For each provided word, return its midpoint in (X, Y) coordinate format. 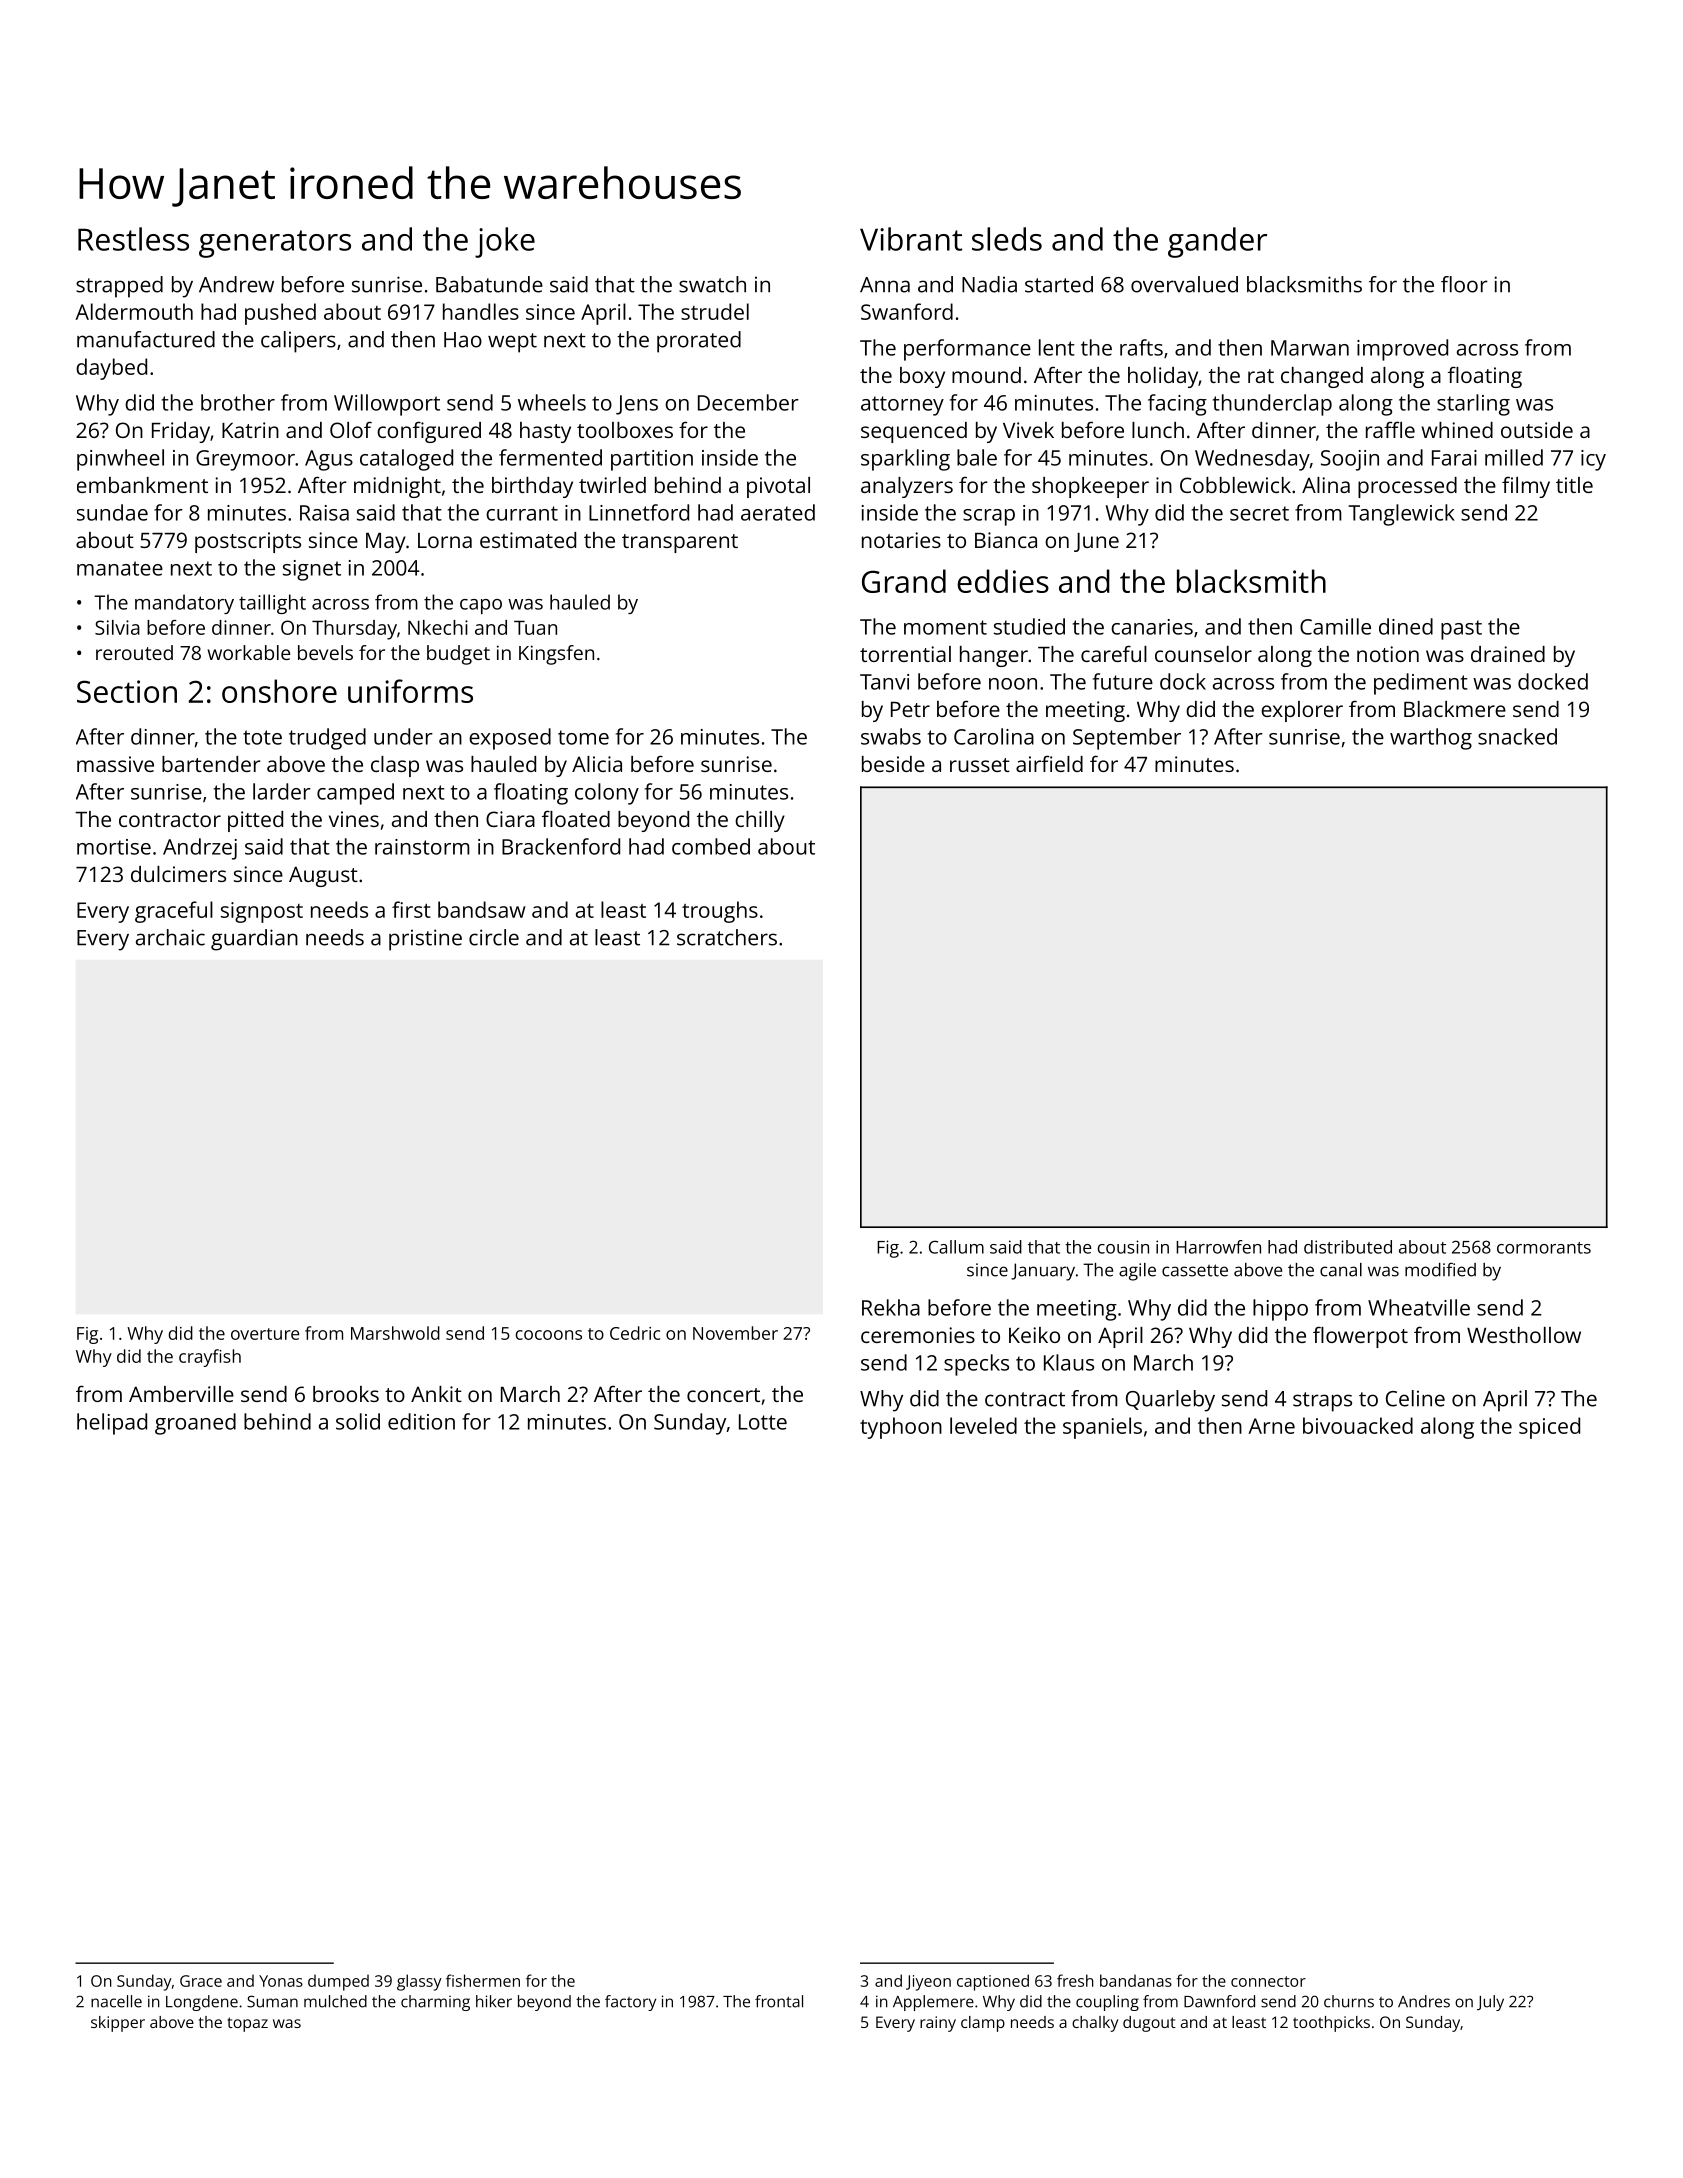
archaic (170, 937)
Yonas (281, 1981)
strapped (119, 287)
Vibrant (911, 239)
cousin (1123, 1247)
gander (1217, 242)
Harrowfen (1218, 1247)
